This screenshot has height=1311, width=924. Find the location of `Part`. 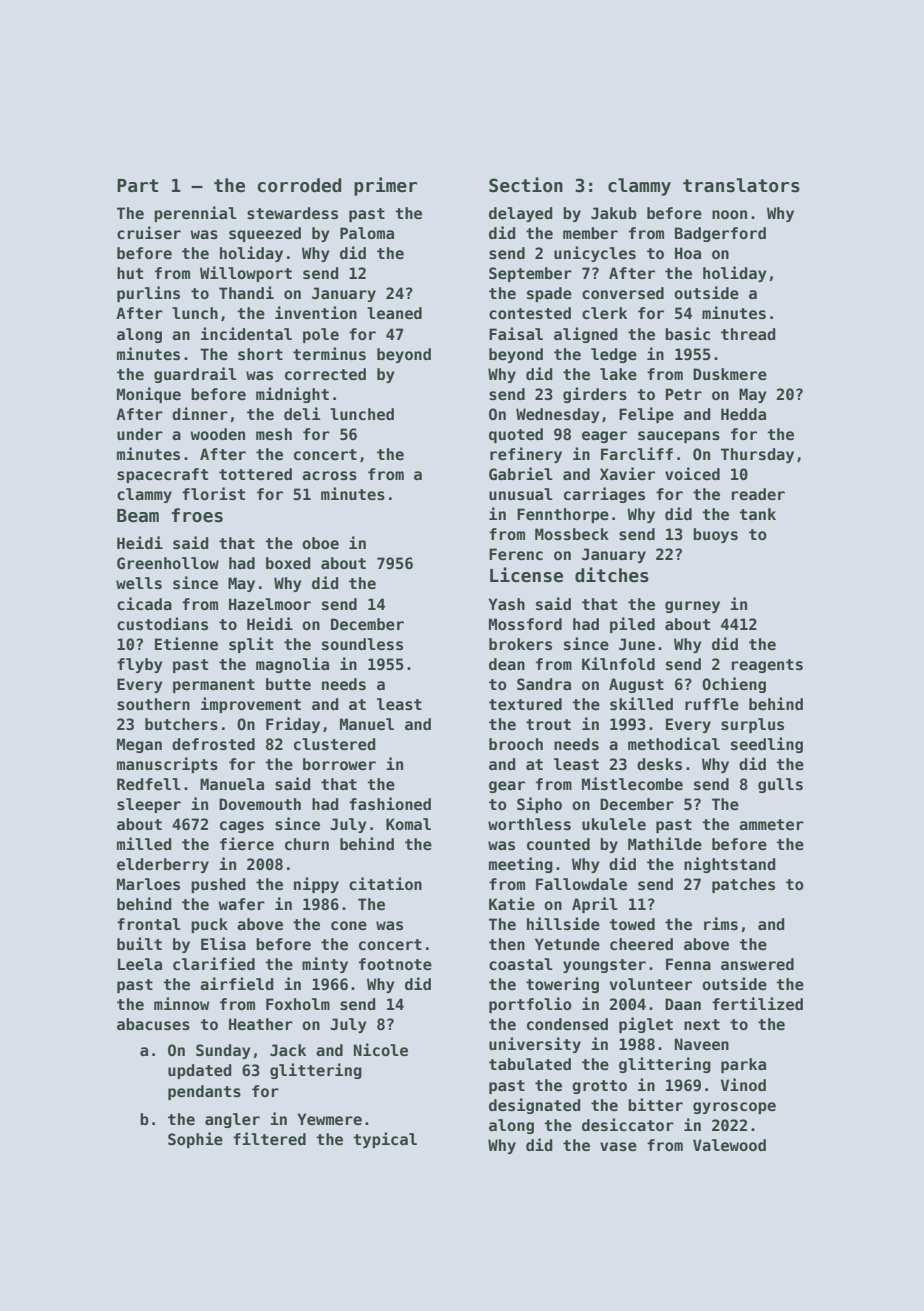

Part is located at coordinates (137, 186).
